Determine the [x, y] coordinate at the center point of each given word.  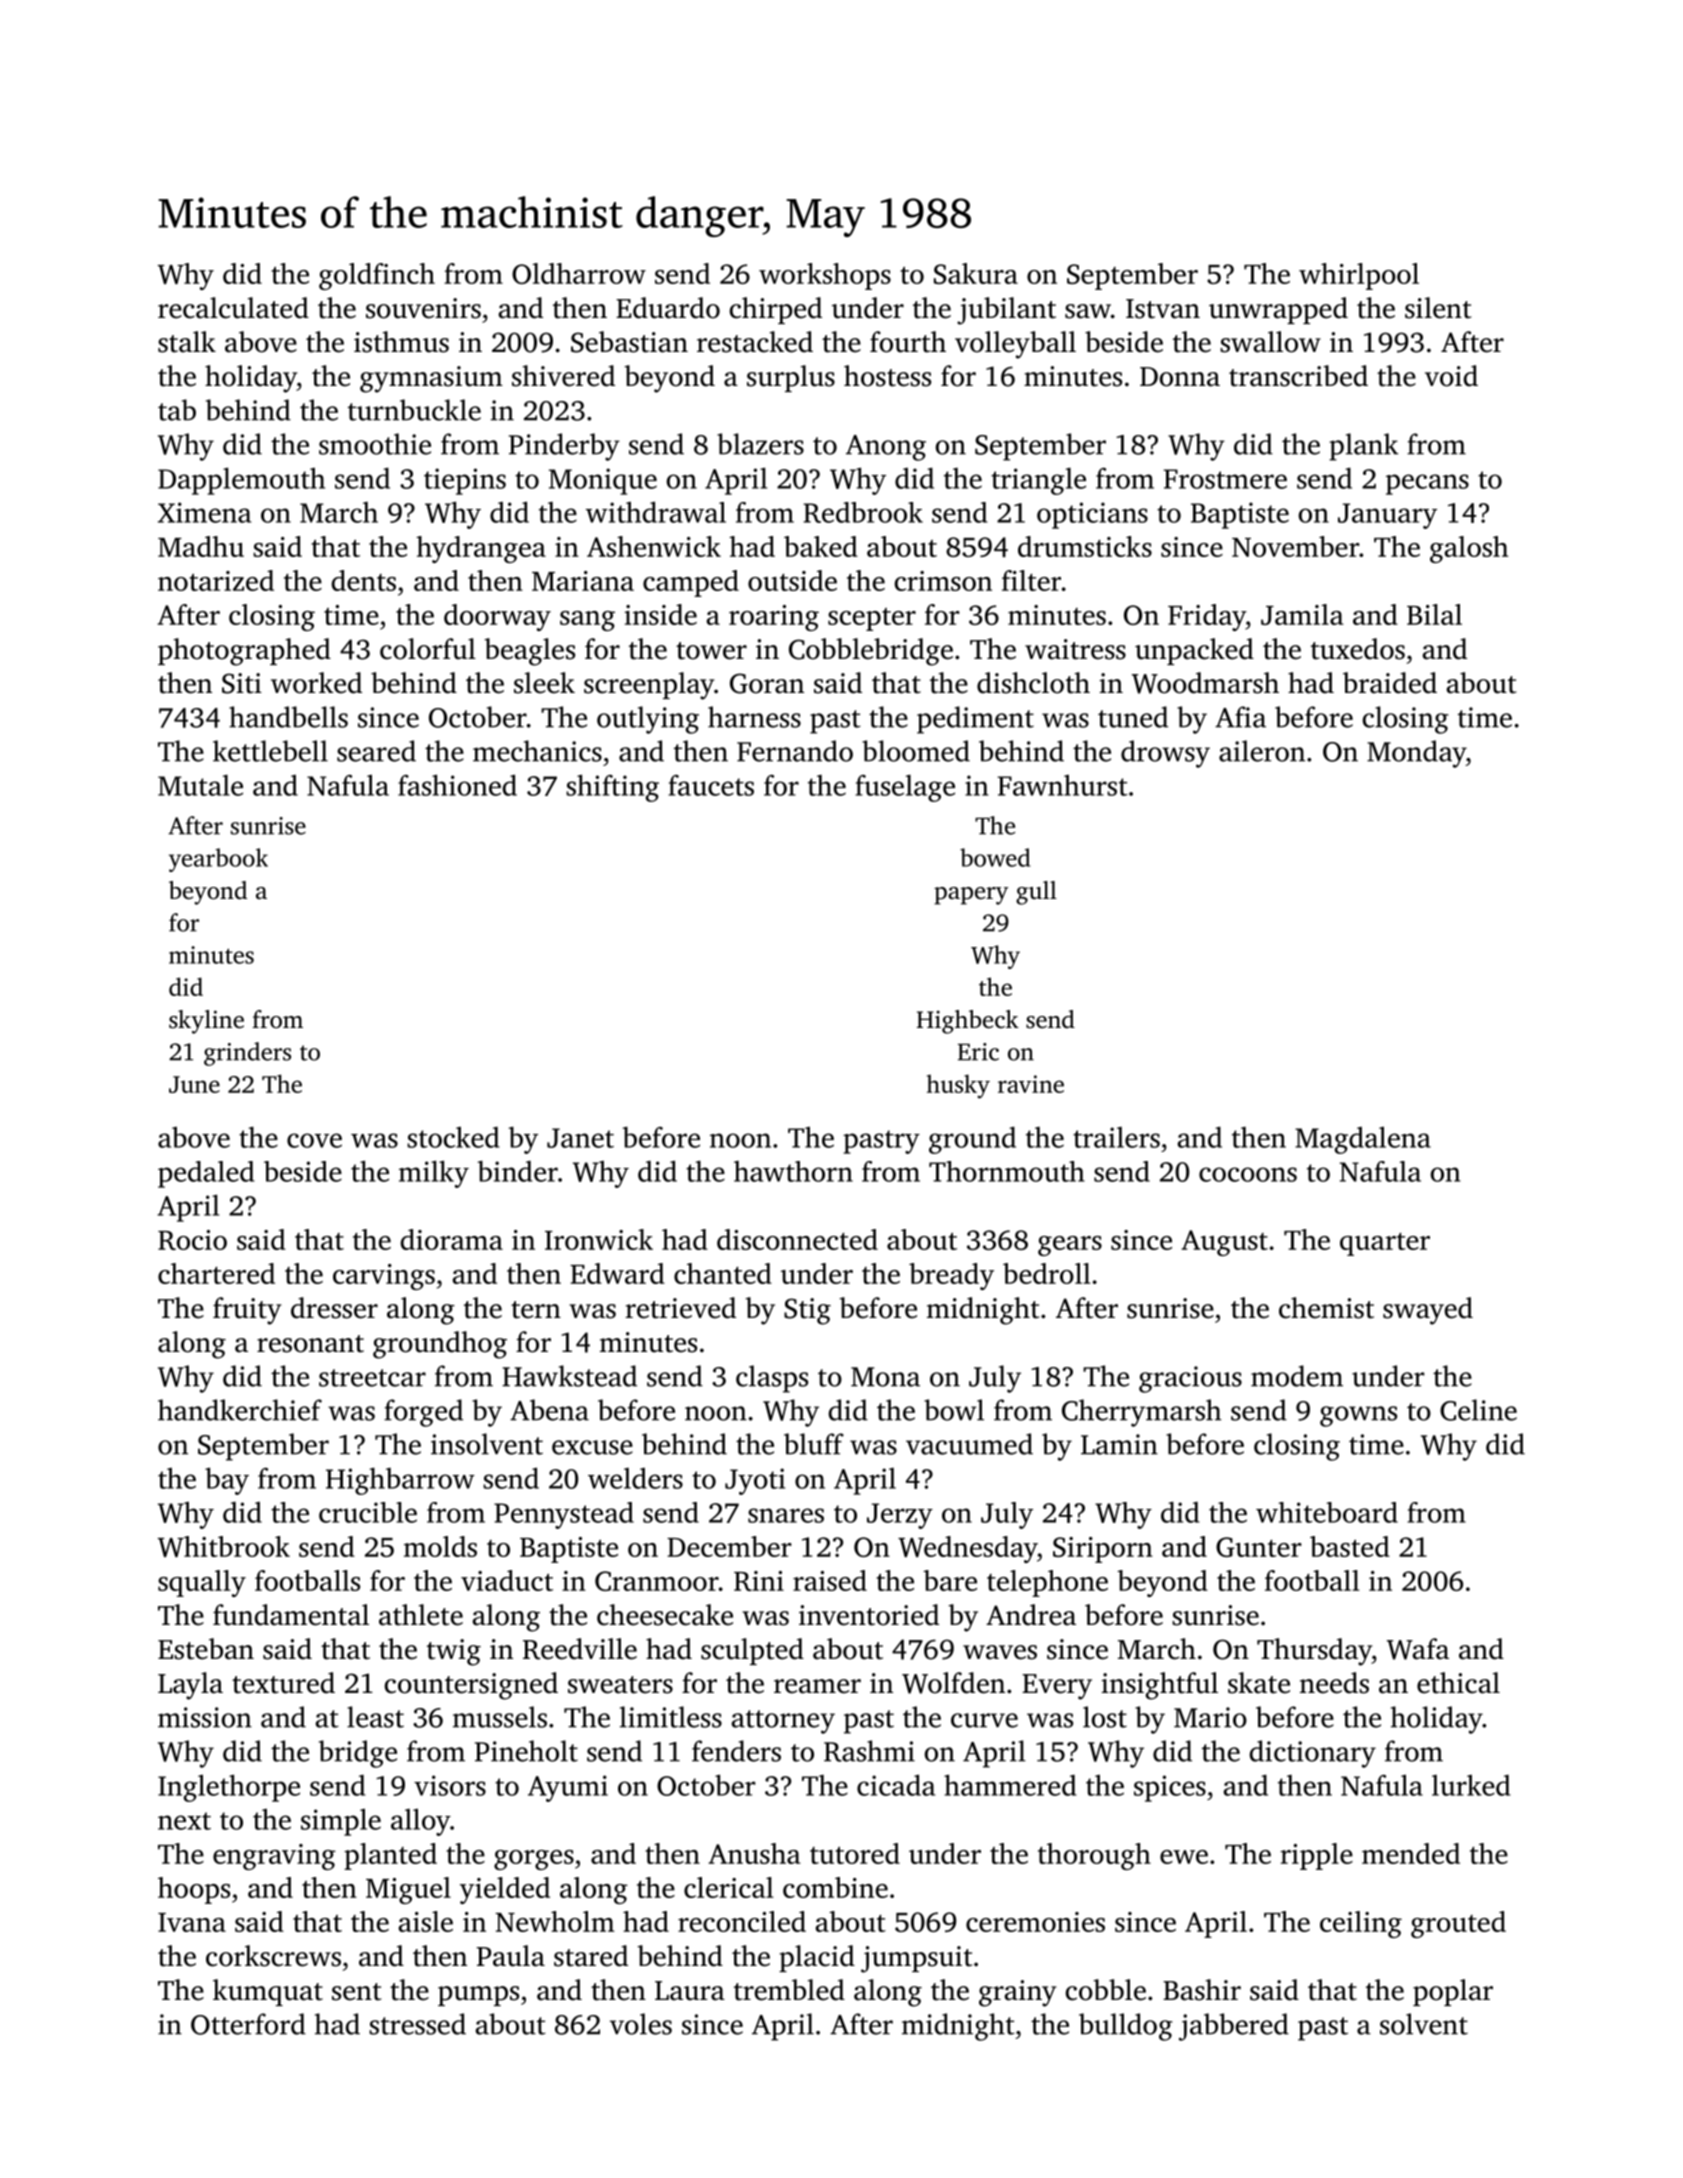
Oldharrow [579, 273]
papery [971, 896]
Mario [1210, 1717]
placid [817, 1958]
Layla [190, 1686]
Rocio [192, 1240]
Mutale [200, 785]
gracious [1190, 1379]
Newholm [555, 1921]
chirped [775, 310]
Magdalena [1363, 1140]
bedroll [1047, 1273]
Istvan [1163, 309]
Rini [759, 1581]
